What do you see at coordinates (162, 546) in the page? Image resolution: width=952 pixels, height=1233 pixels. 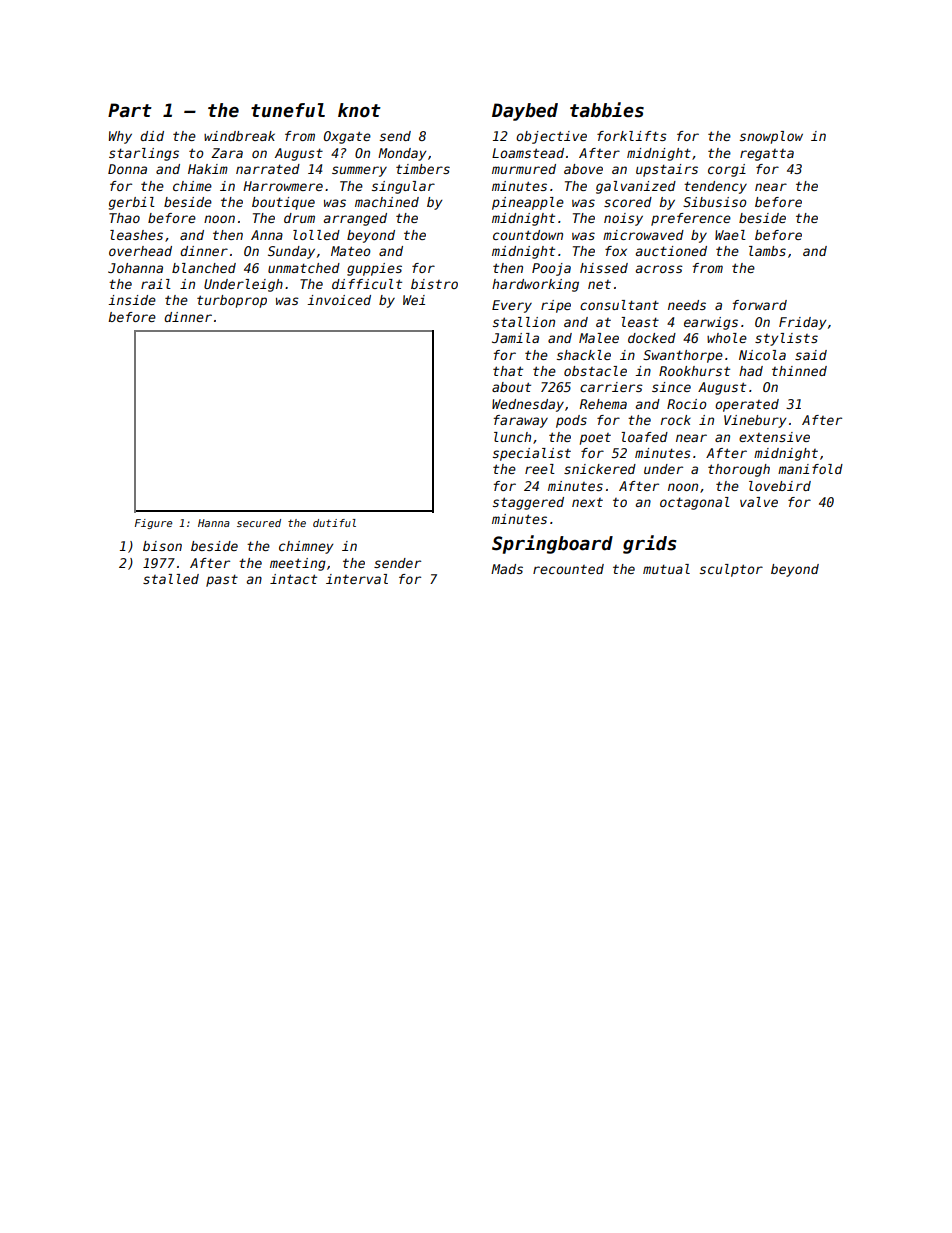 I see `bison` at bounding box center [162, 546].
